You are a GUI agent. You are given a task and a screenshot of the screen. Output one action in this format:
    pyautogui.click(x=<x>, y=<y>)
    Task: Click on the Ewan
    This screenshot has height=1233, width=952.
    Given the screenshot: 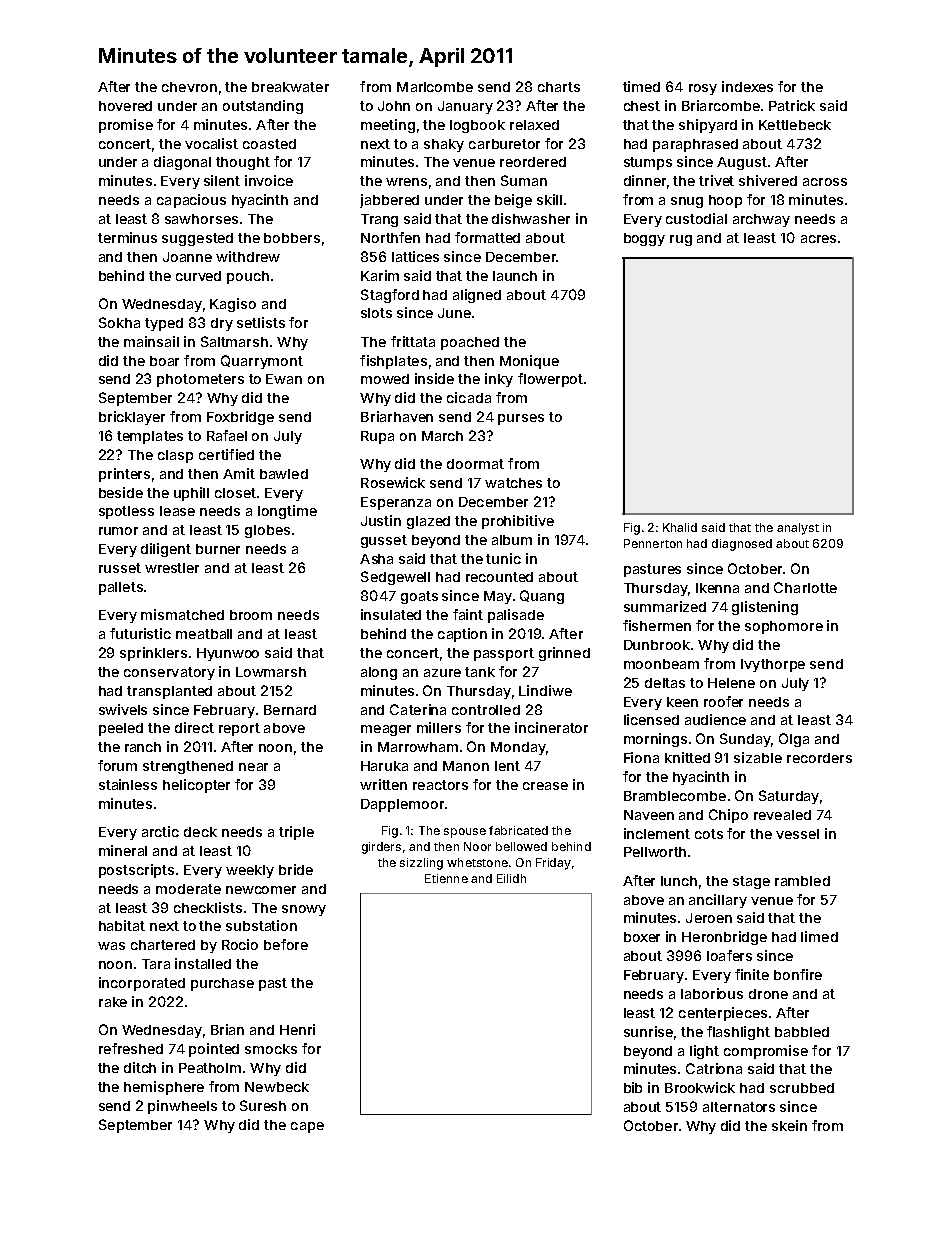 What is the action you would take?
    pyautogui.click(x=284, y=379)
